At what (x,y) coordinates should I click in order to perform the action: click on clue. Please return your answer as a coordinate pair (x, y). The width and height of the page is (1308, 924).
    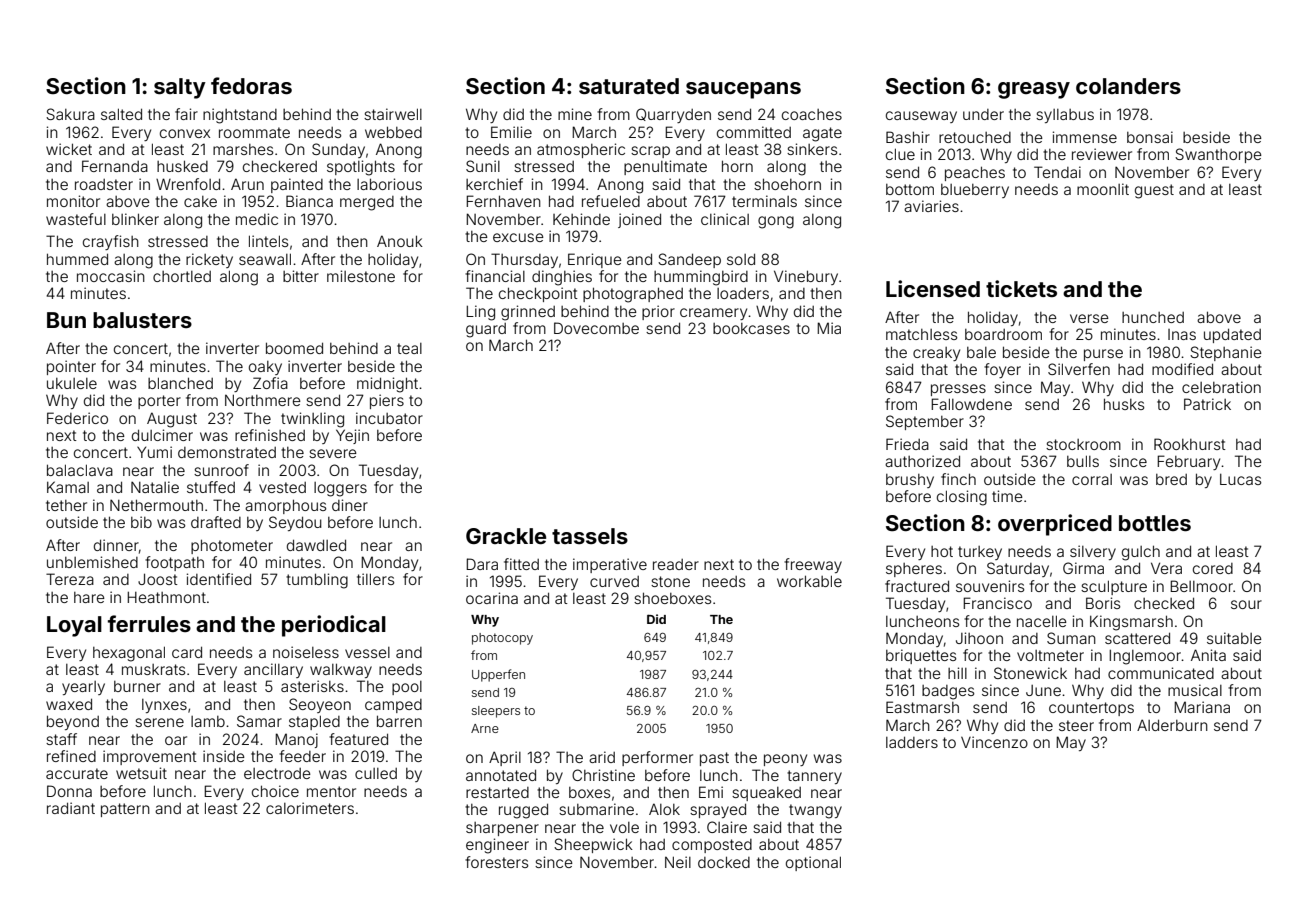
    Looking at the image, I should click on (900, 154).
